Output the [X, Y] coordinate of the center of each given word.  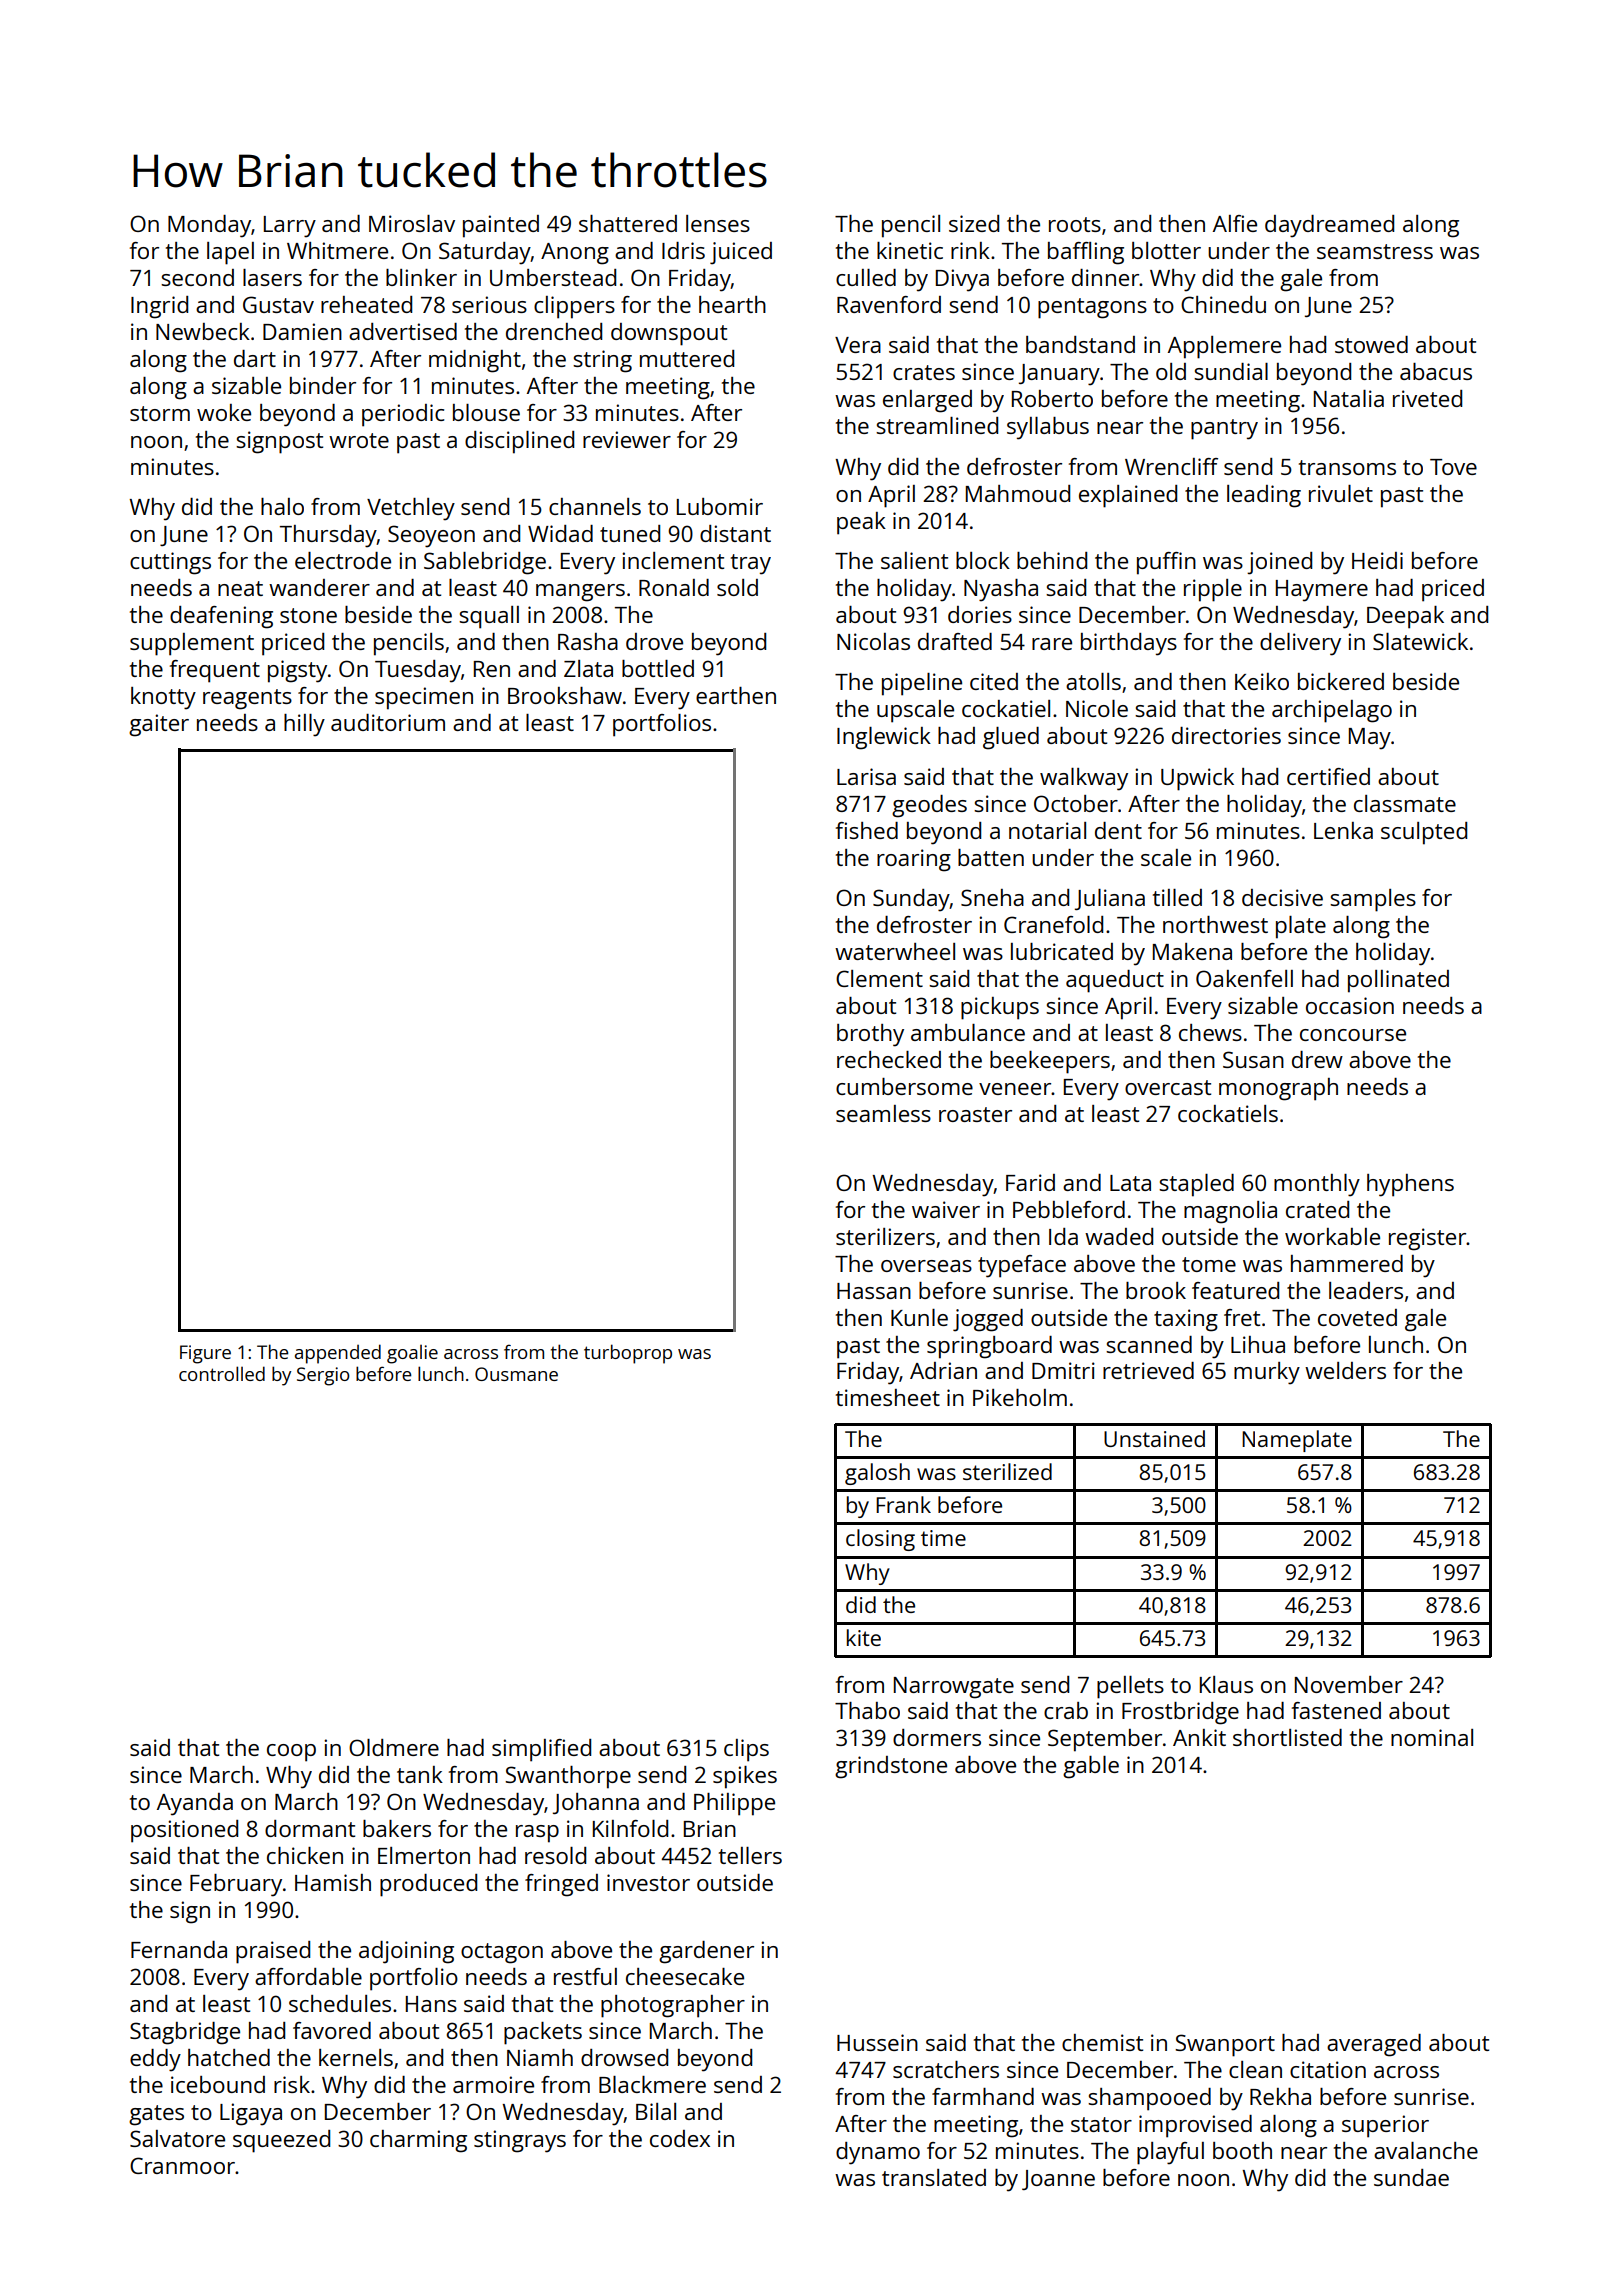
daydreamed [1329, 226]
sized [974, 223]
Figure [205, 1354]
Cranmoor [182, 2165]
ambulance [968, 1032]
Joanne [1058, 2180]
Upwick [1197, 779]
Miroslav [412, 223]
